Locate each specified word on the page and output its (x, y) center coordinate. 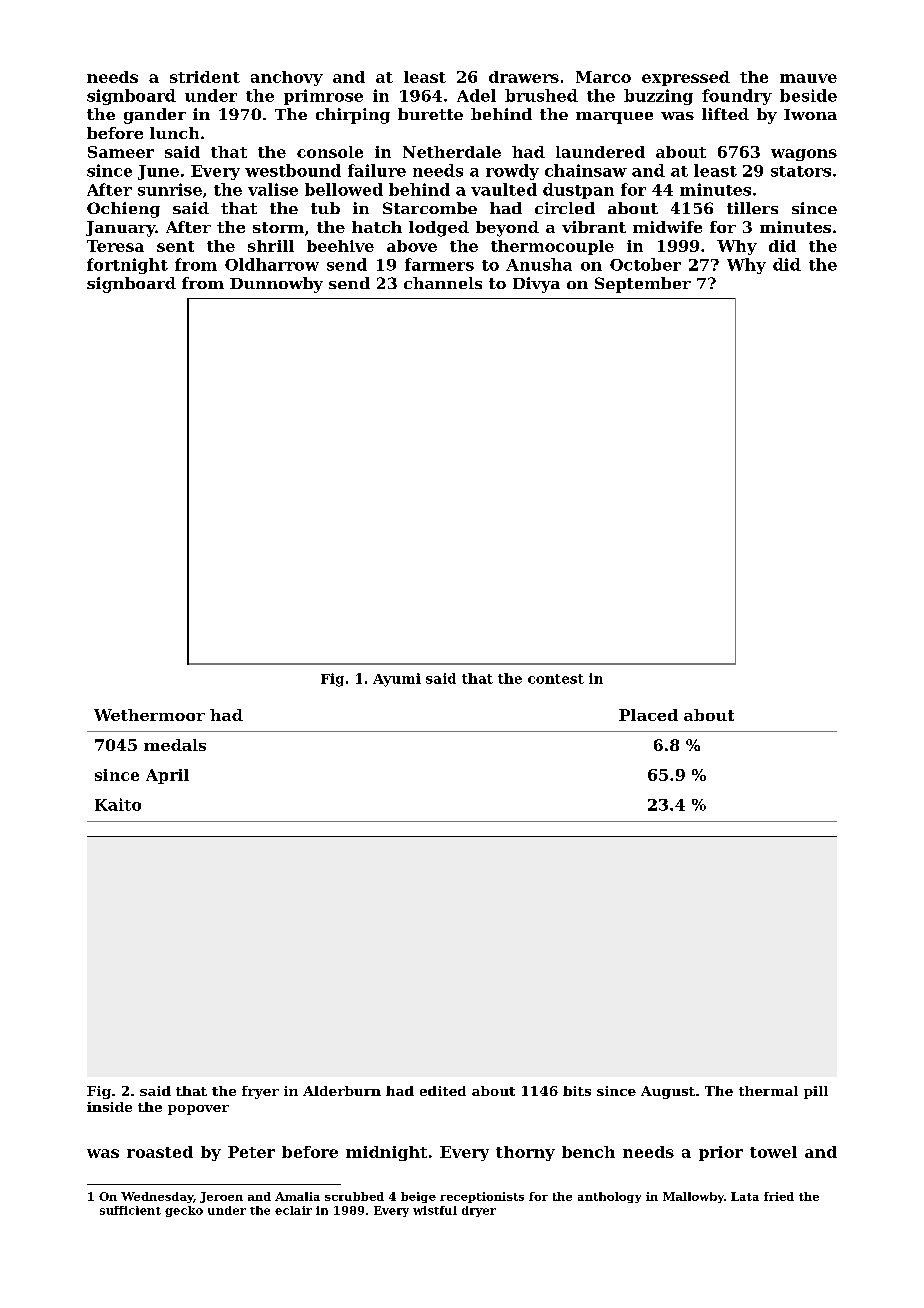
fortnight (127, 266)
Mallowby (693, 1197)
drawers (524, 77)
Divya (536, 285)
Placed (648, 715)
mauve (808, 78)
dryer (479, 1211)
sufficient (130, 1210)
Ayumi (397, 680)
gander (155, 116)
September (643, 285)
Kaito (118, 804)
